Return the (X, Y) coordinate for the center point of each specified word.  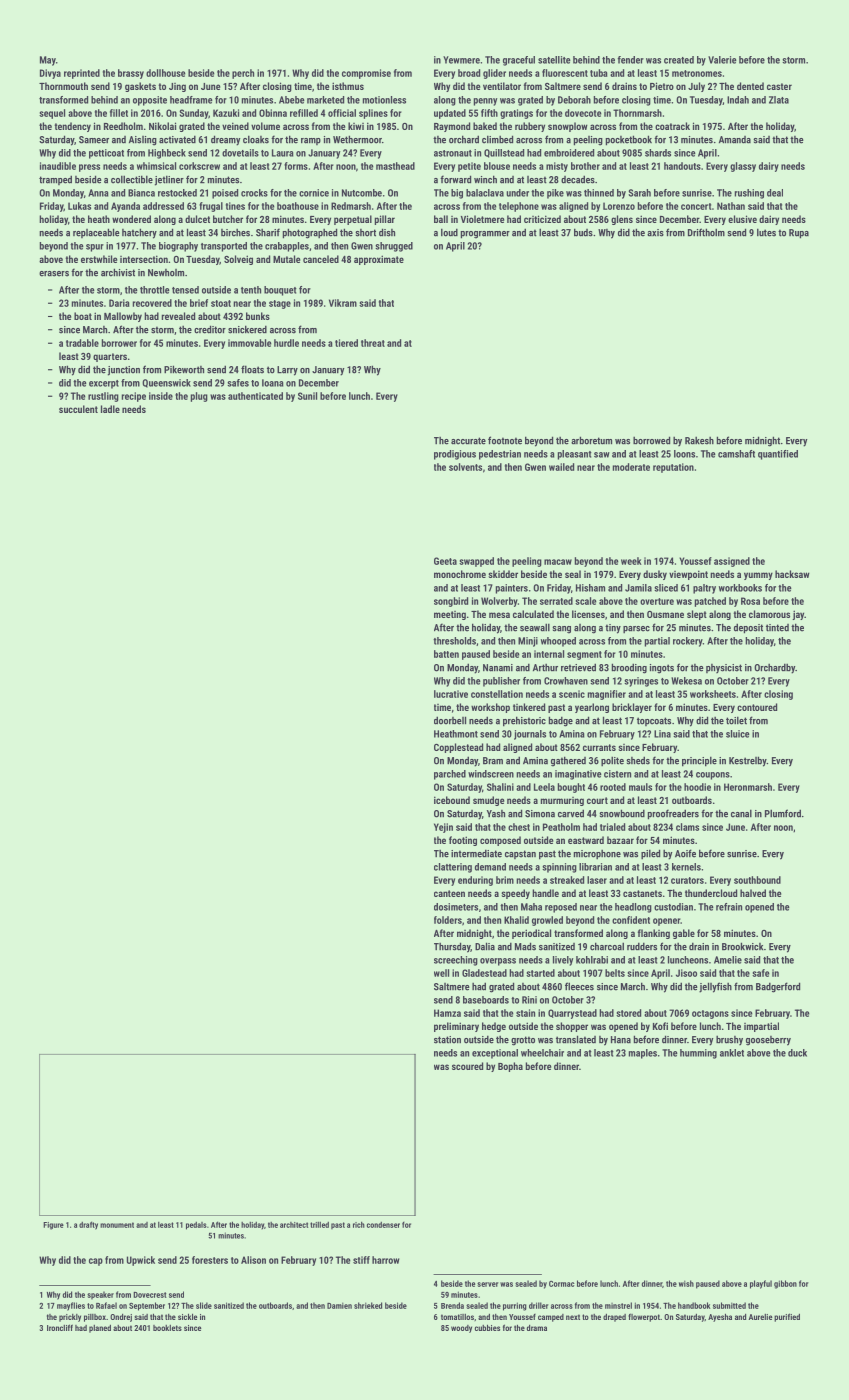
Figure (53, 1226)
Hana (621, 1040)
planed (100, 1328)
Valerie (722, 60)
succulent (78, 409)
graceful (519, 61)
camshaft (736, 454)
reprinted (82, 74)
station (447, 1040)
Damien (339, 1305)
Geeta (445, 561)
